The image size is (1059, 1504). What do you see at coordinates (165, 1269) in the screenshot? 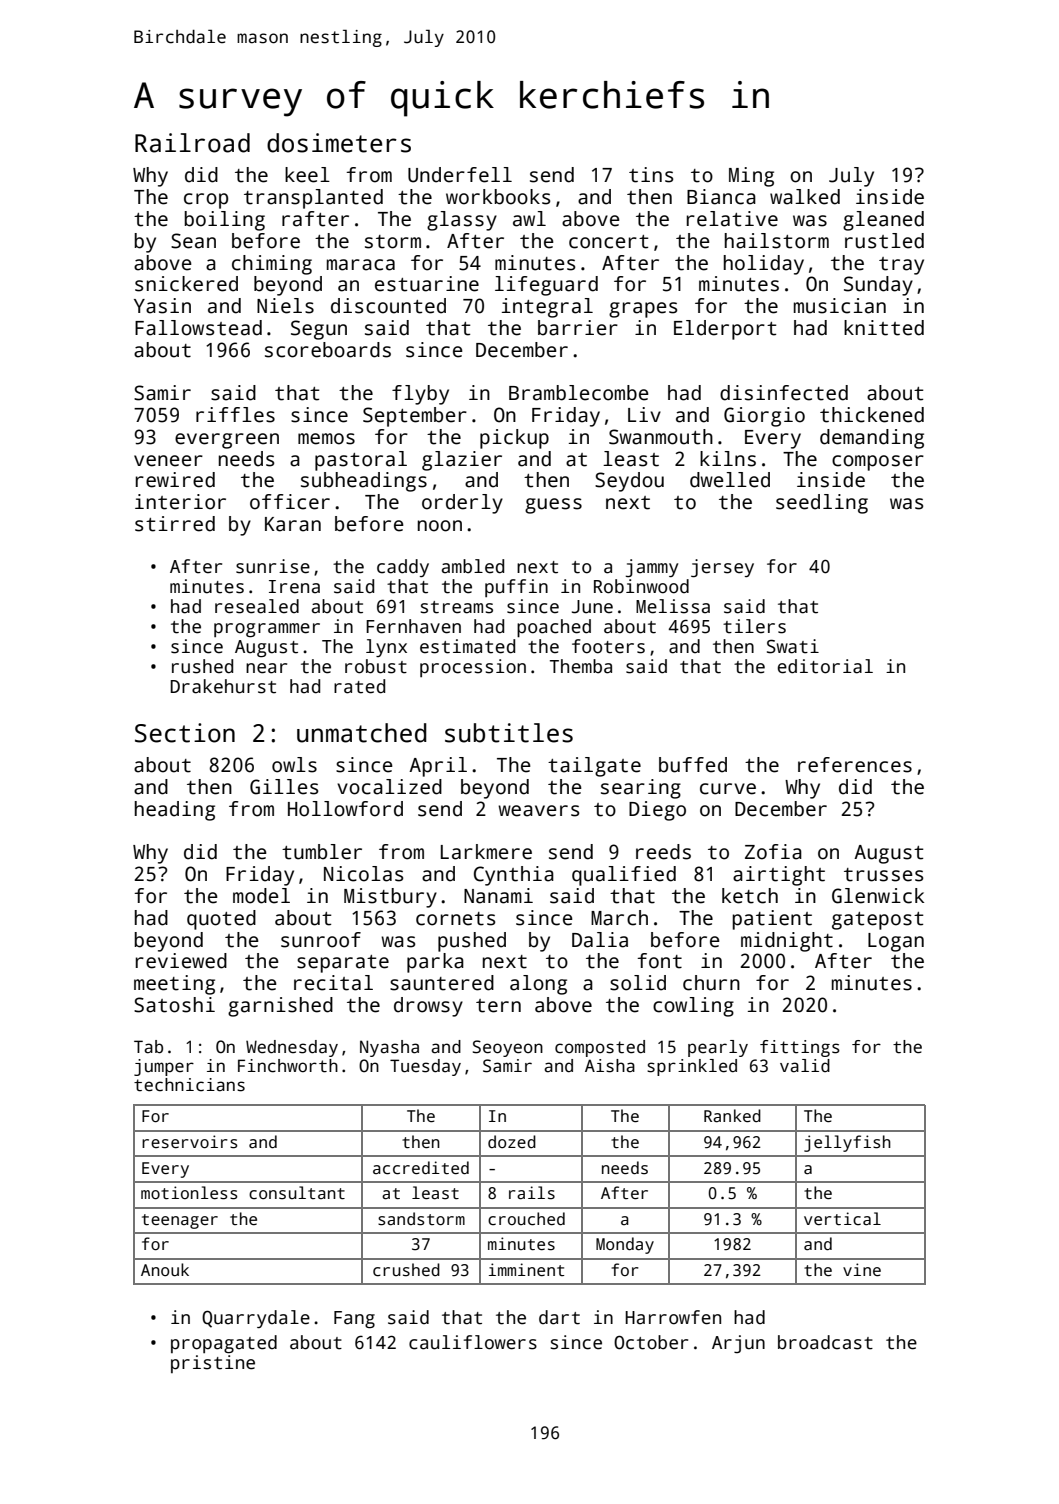
I see `Anouk` at bounding box center [165, 1269].
